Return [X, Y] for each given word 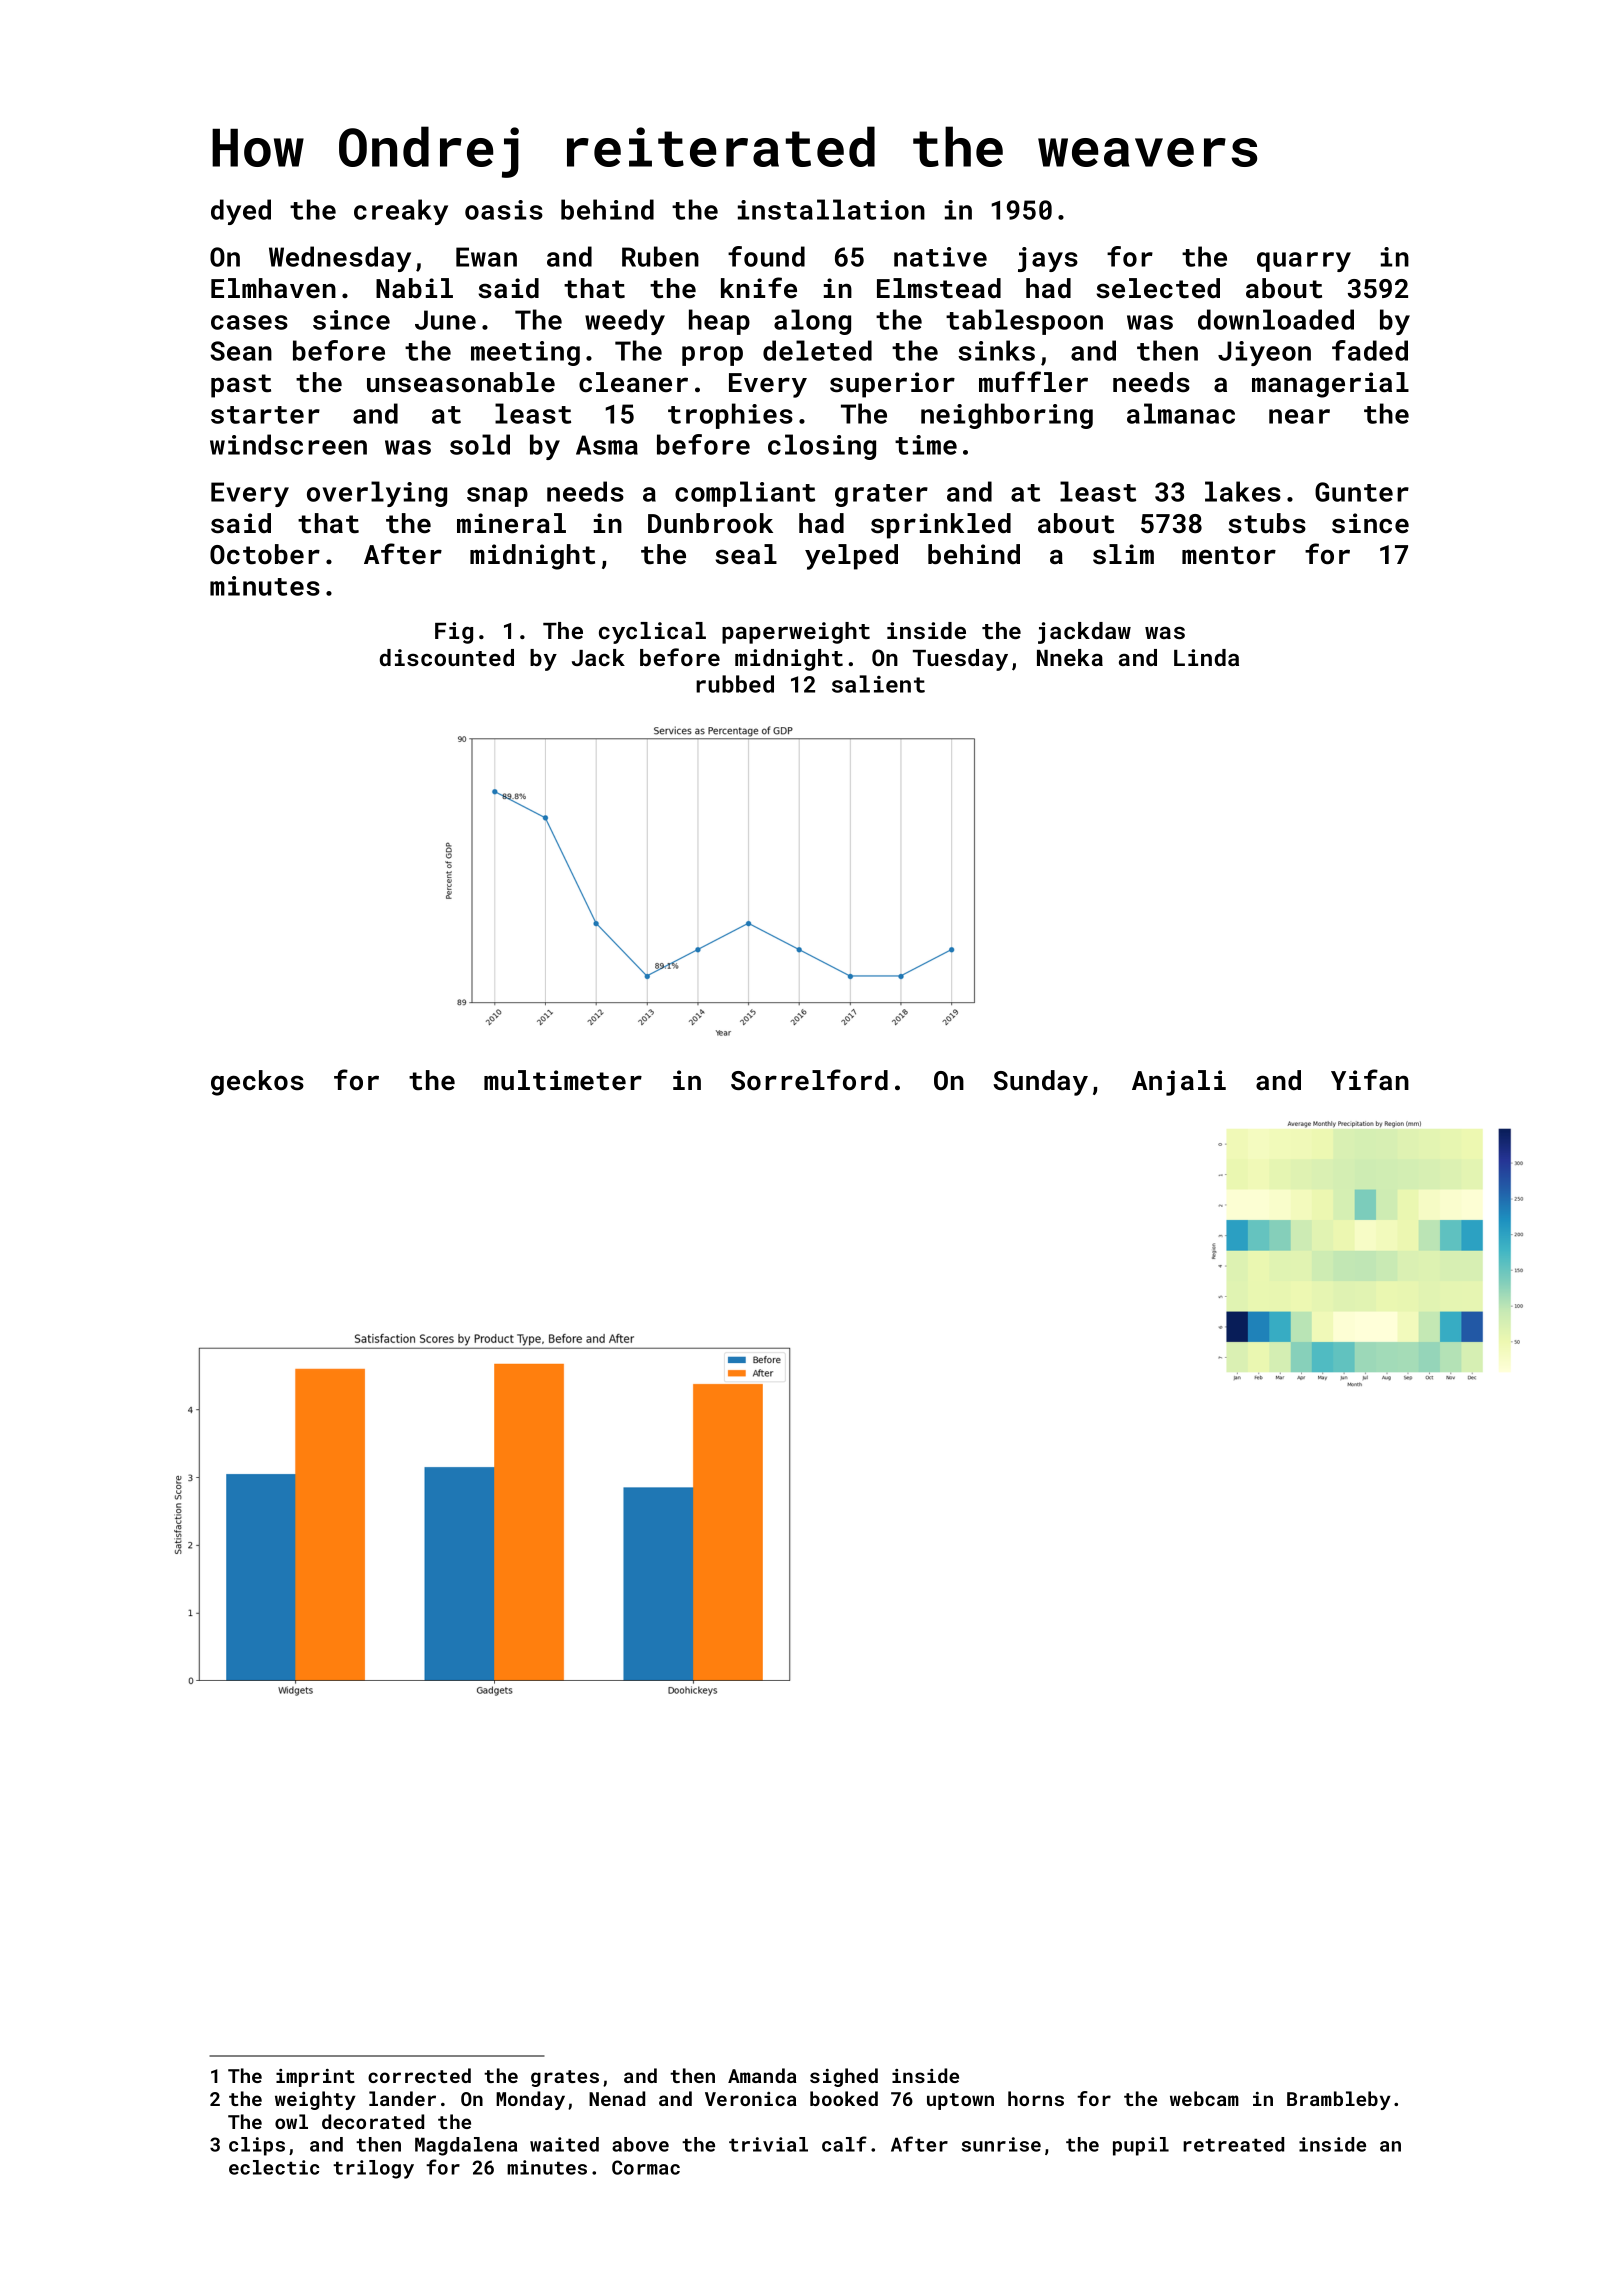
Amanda [762, 2075]
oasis [504, 210]
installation [831, 209]
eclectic [274, 2167]
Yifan [1370, 1079]
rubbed [735, 684]
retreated [1233, 2144]
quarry [1304, 262]
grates [565, 2078]
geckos [257, 1083]
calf [844, 2144]
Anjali [1179, 1083]
